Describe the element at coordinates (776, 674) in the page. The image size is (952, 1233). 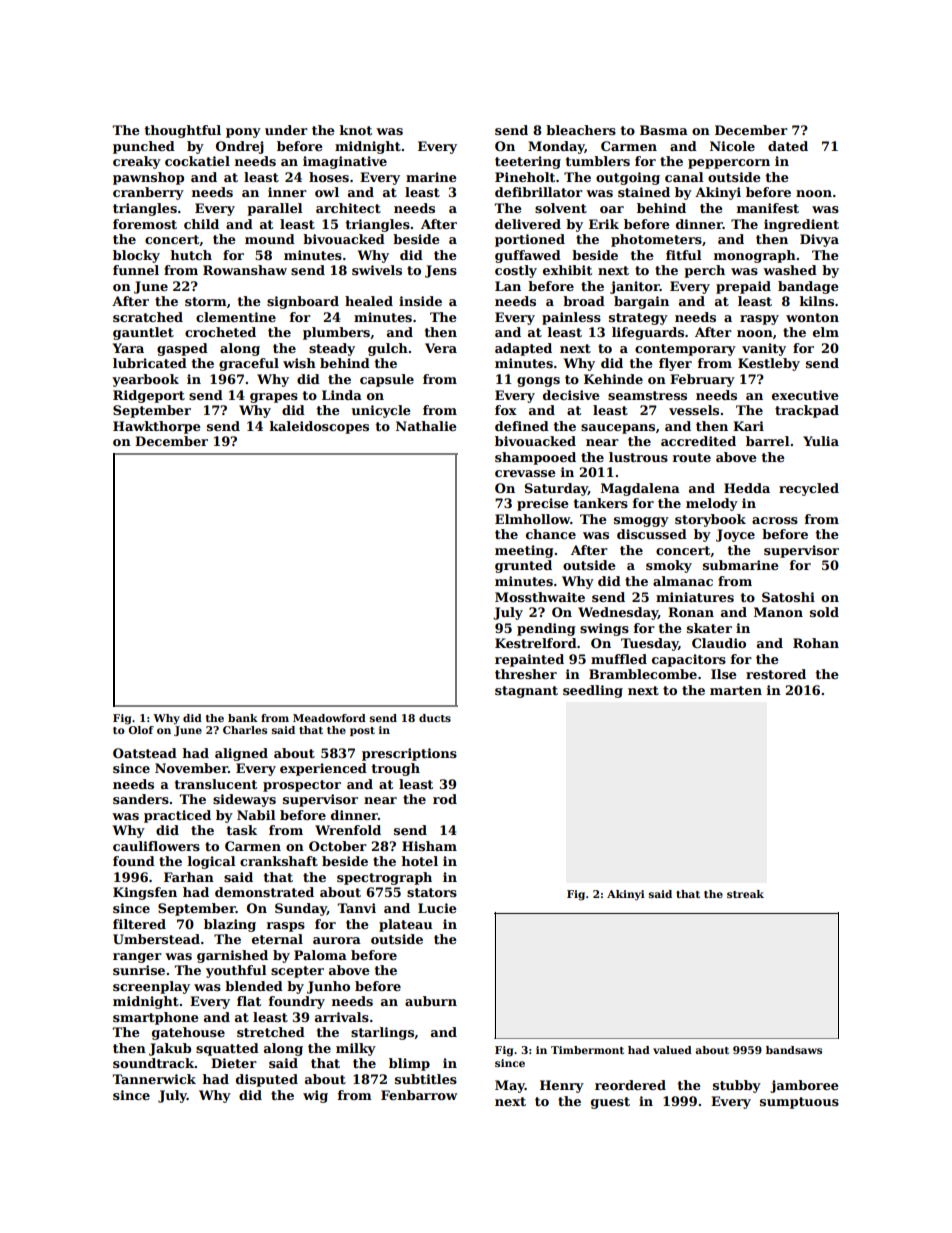
I see `restored` at that location.
